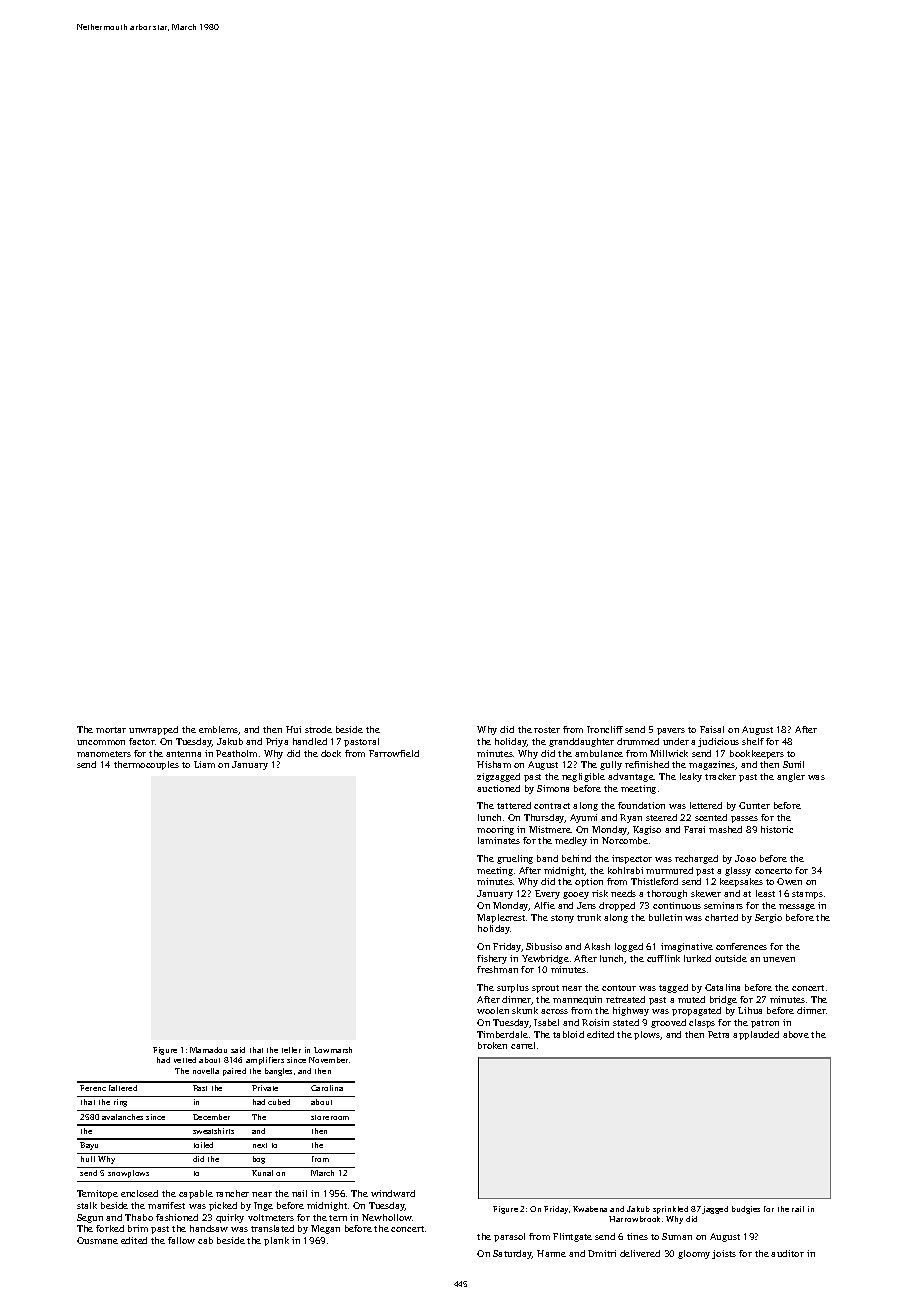  I want to click on picked, so click(223, 1206).
